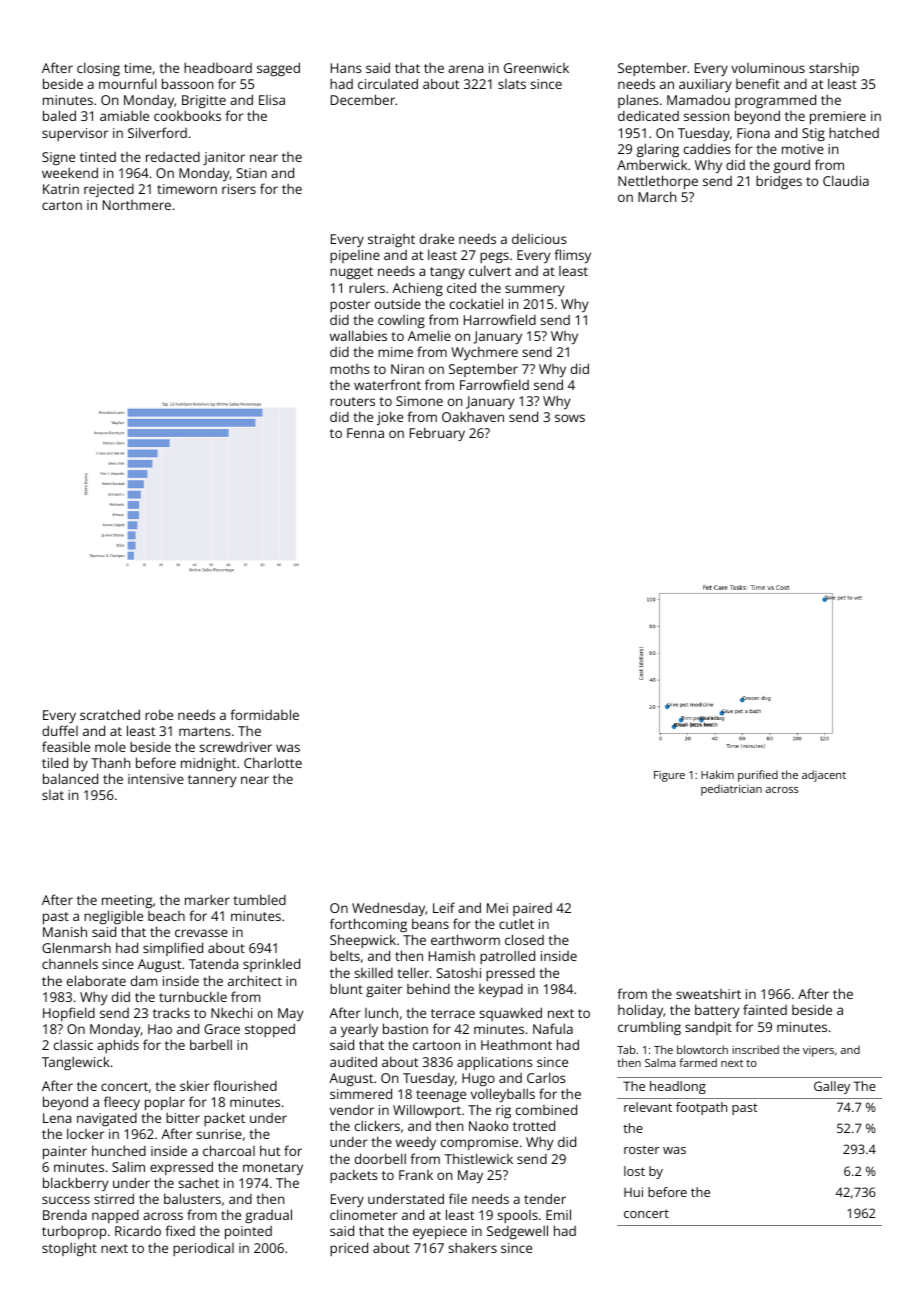 The image size is (924, 1308). I want to click on Nettlethorpe, so click(658, 182).
